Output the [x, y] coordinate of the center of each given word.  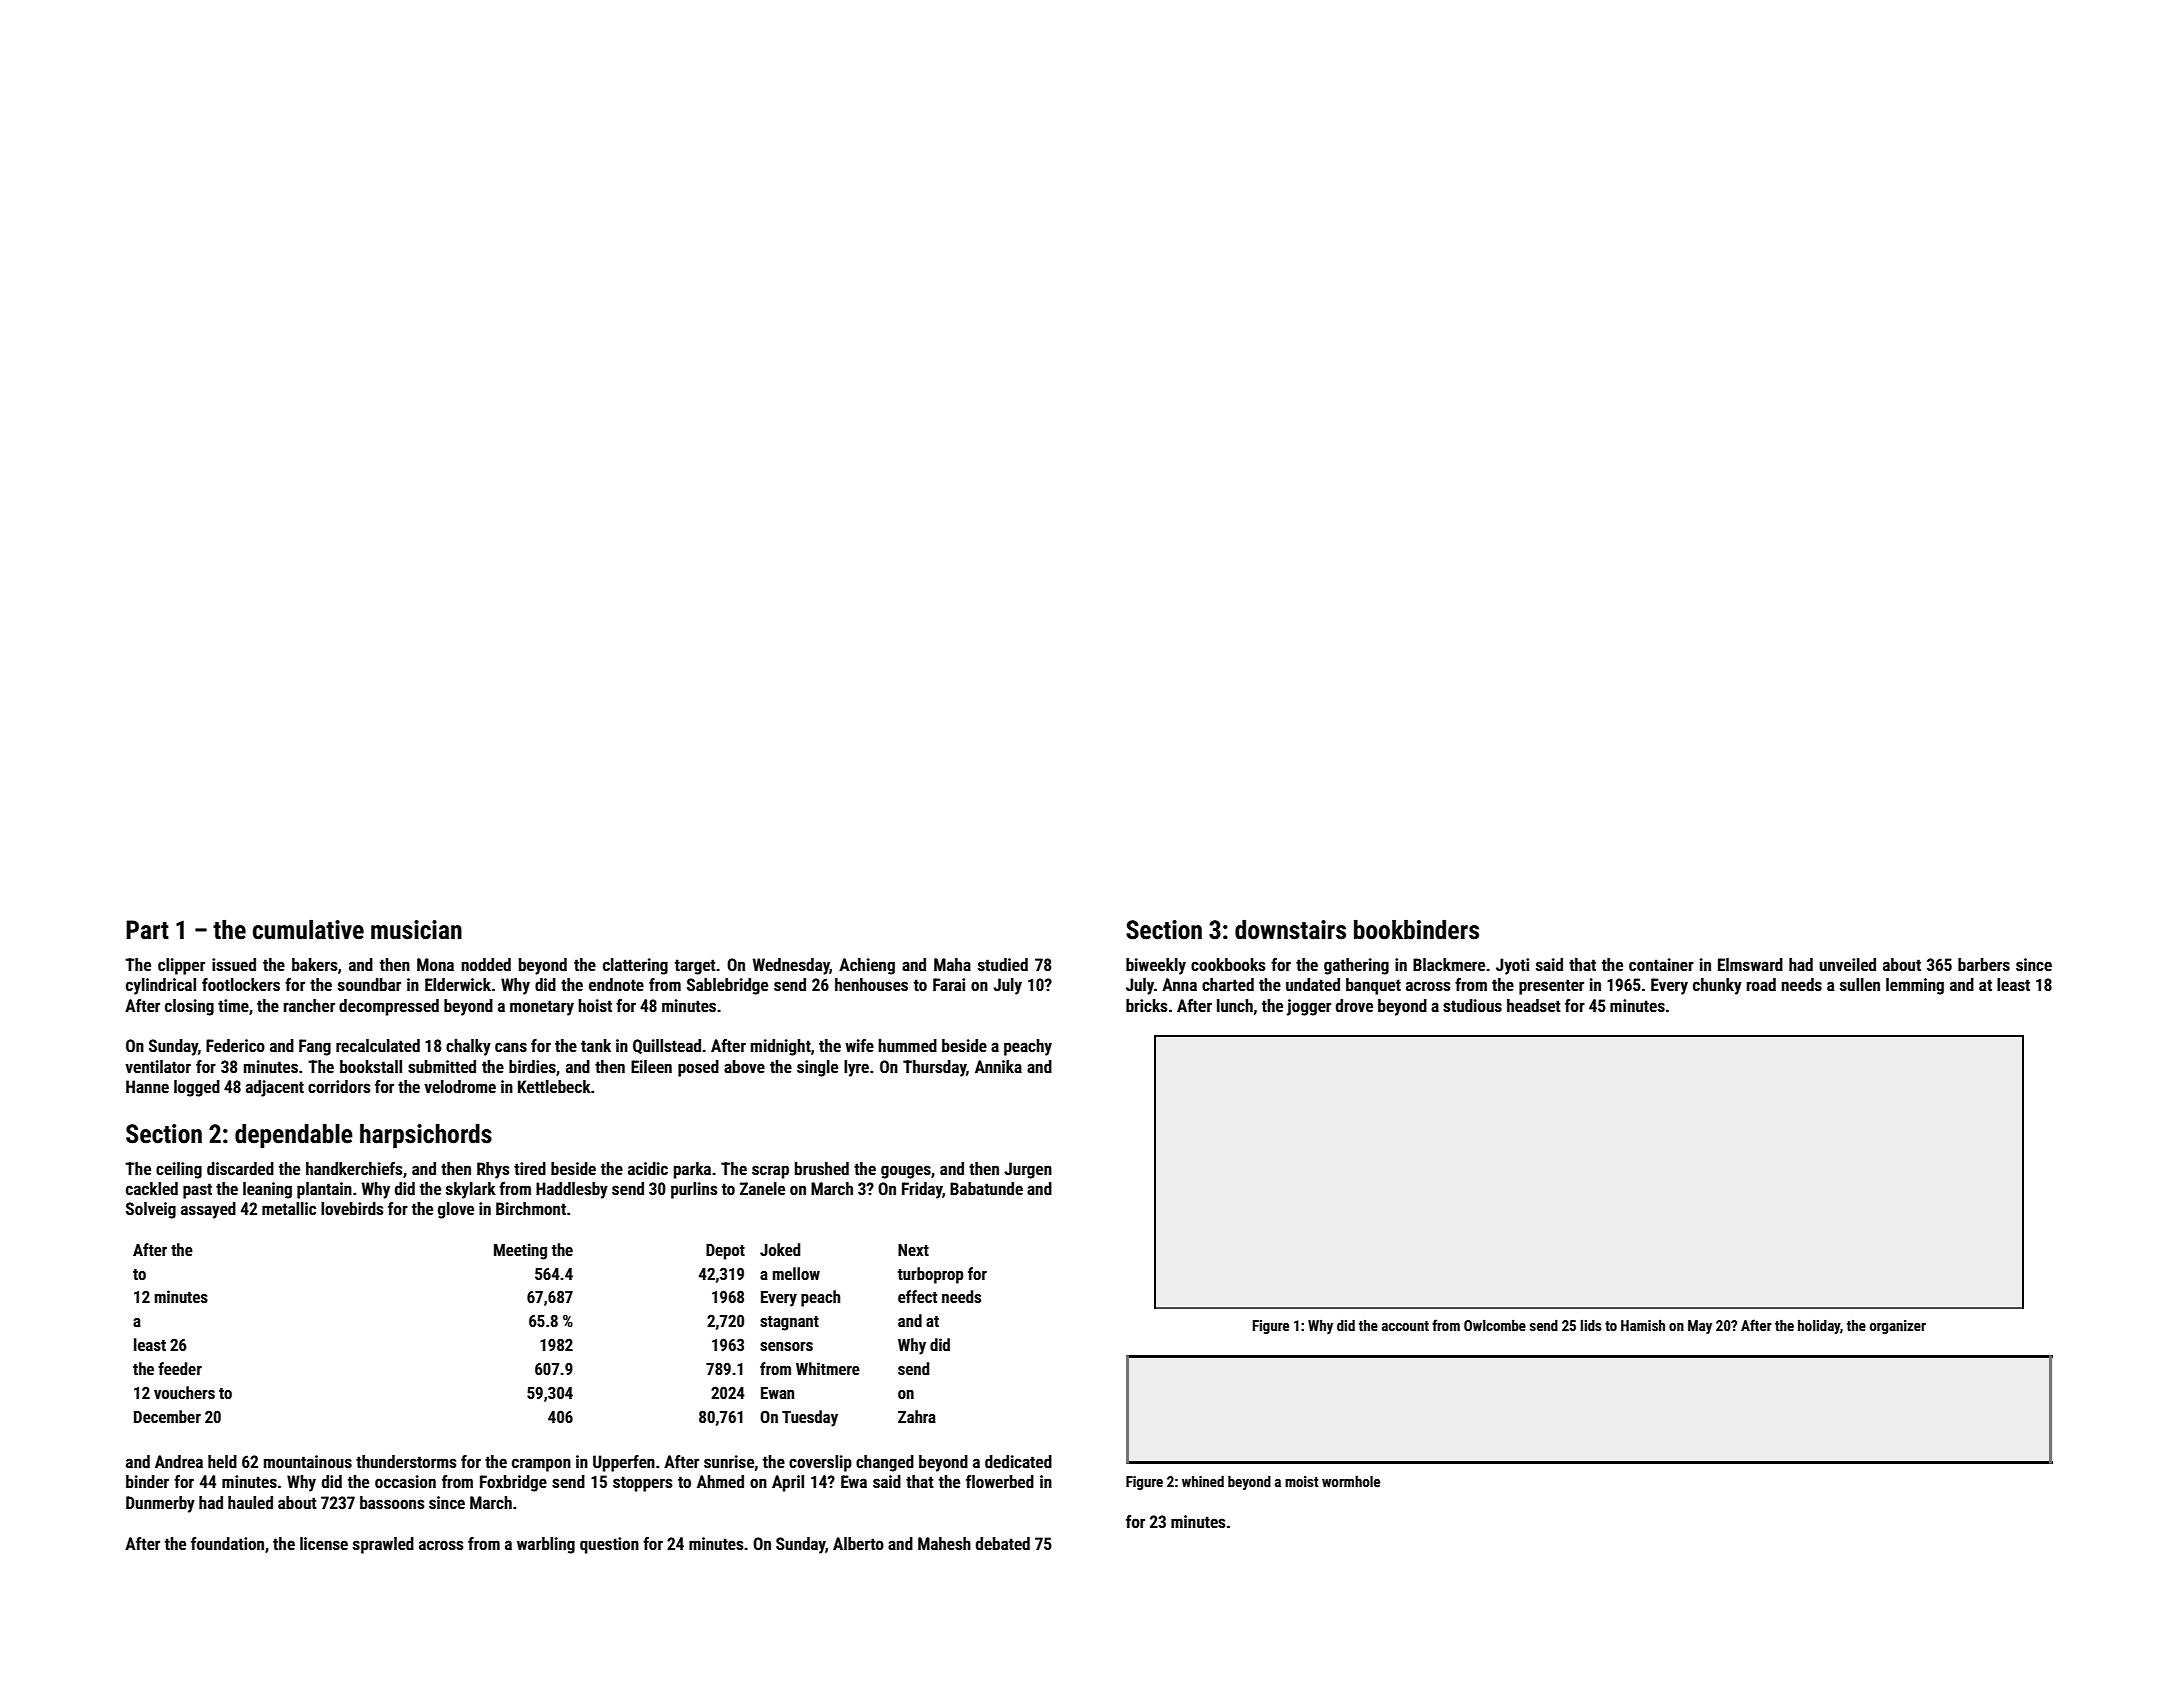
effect [917, 1296]
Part [147, 930]
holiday [1819, 1327]
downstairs [1290, 930]
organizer [1898, 1327]
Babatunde [986, 1188]
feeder [180, 1368]
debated [1003, 1543]
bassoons [392, 1502]
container [1661, 964]
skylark [471, 1190]
